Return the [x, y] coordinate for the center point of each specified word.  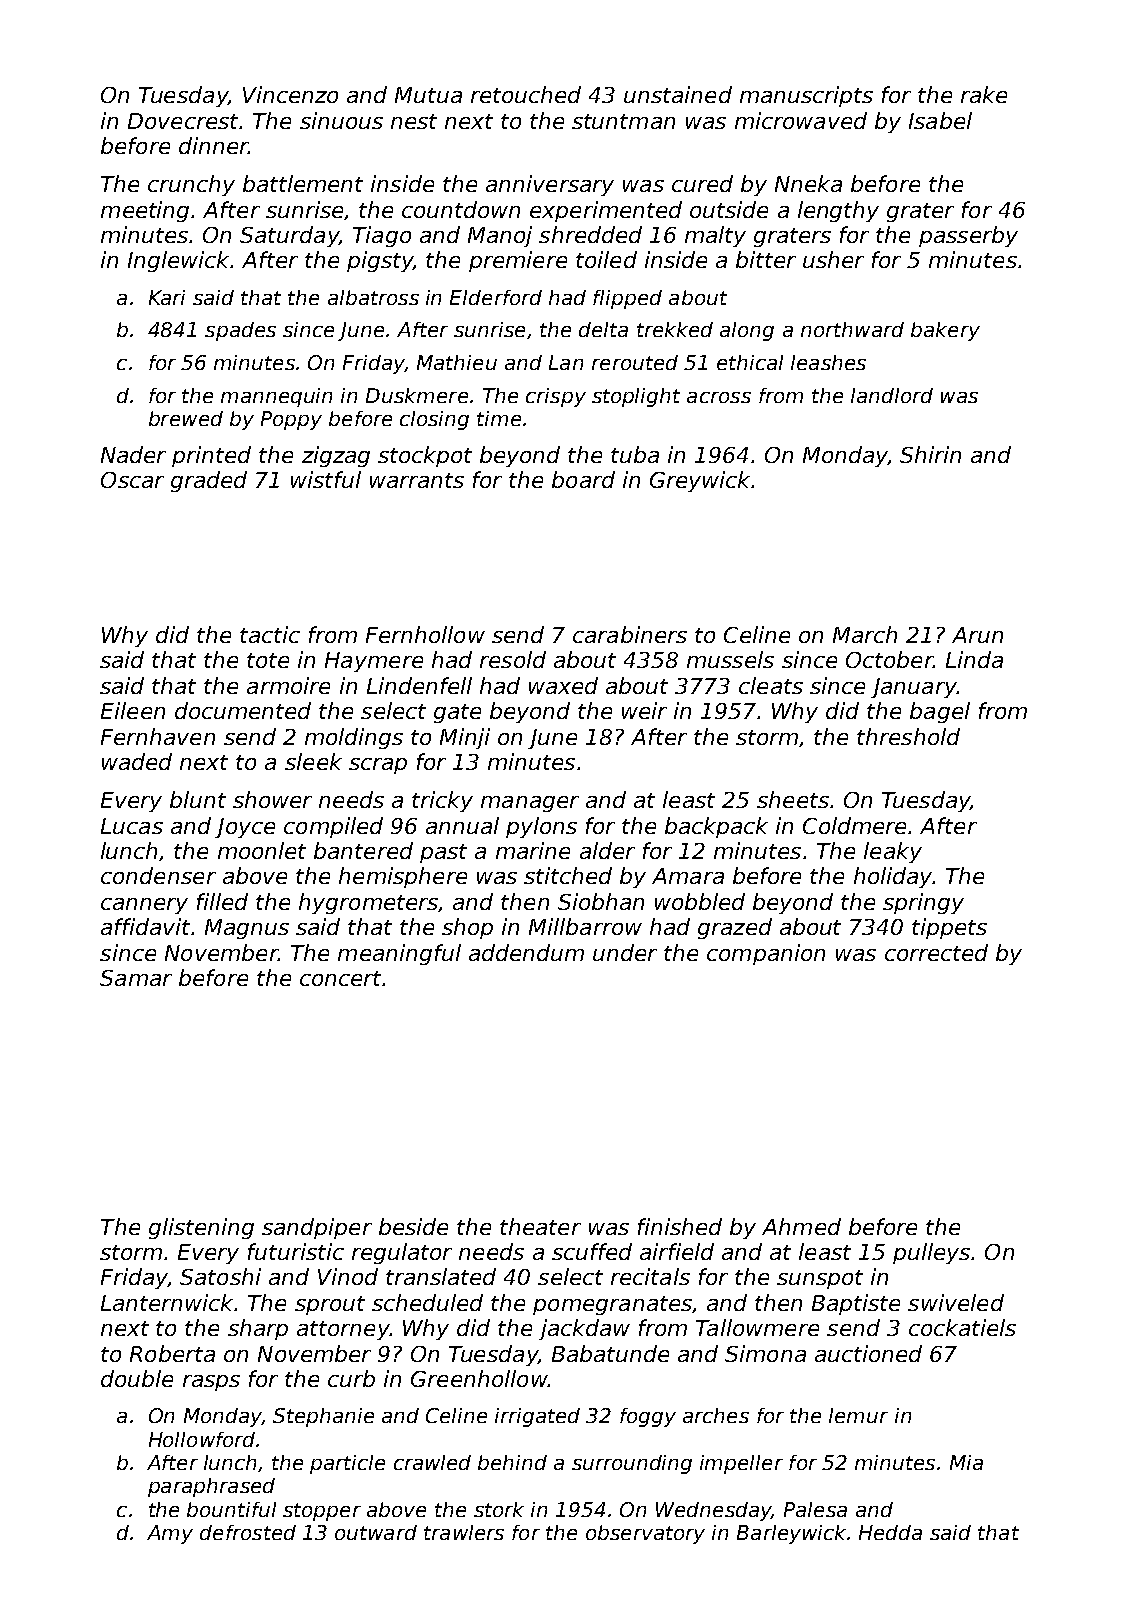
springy [923, 903]
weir [644, 710]
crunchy [191, 185]
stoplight [636, 397]
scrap [378, 766]
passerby [968, 236]
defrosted [248, 1532]
